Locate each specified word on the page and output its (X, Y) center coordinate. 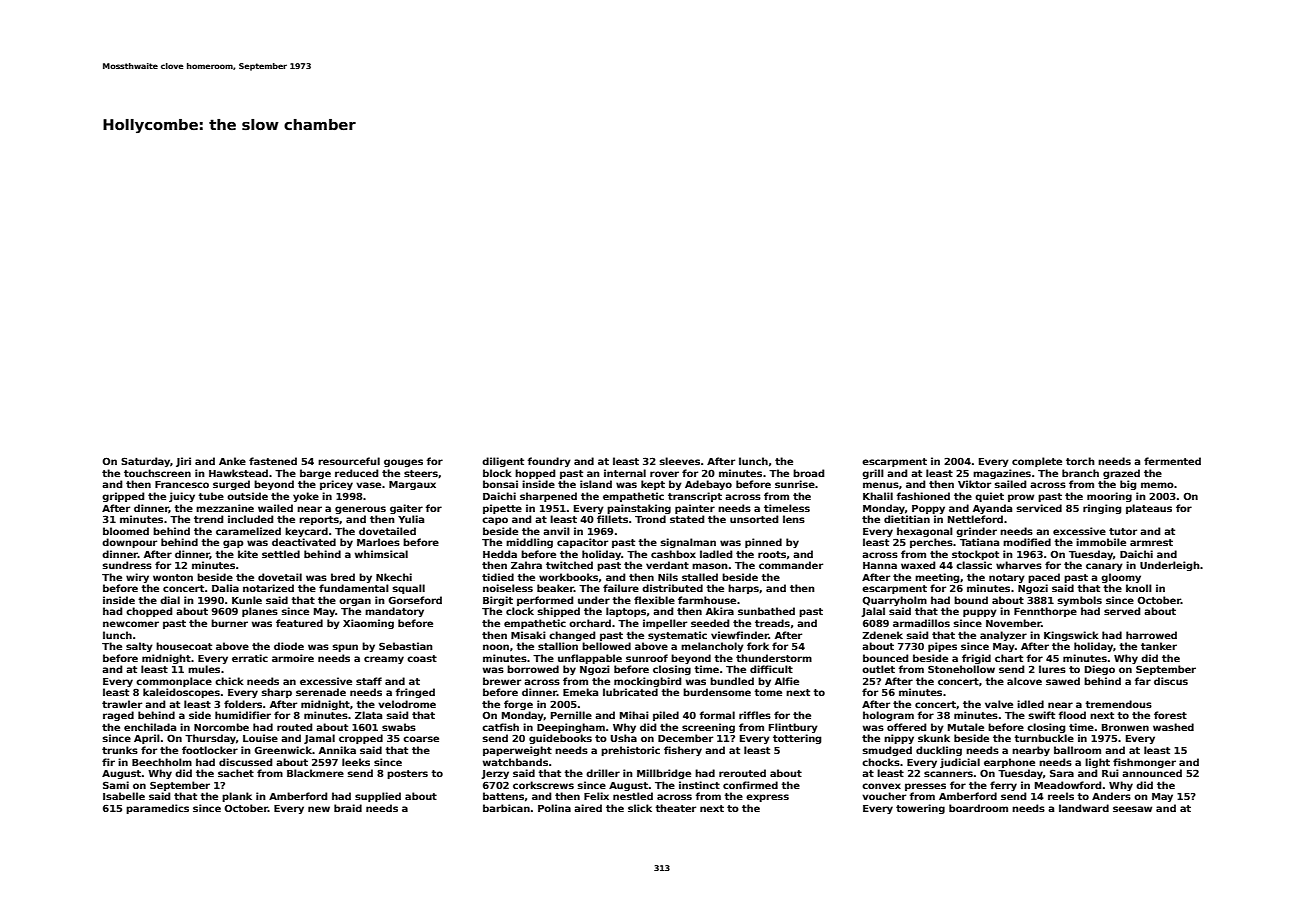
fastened (273, 461)
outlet (878, 669)
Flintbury (793, 728)
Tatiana (979, 542)
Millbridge (664, 774)
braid (348, 808)
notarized (268, 588)
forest (1170, 715)
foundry (549, 462)
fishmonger (1144, 763)
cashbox (673, 554)
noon (496, 647)
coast (422, 658)
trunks (120, 750)
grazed (1121, 474)
